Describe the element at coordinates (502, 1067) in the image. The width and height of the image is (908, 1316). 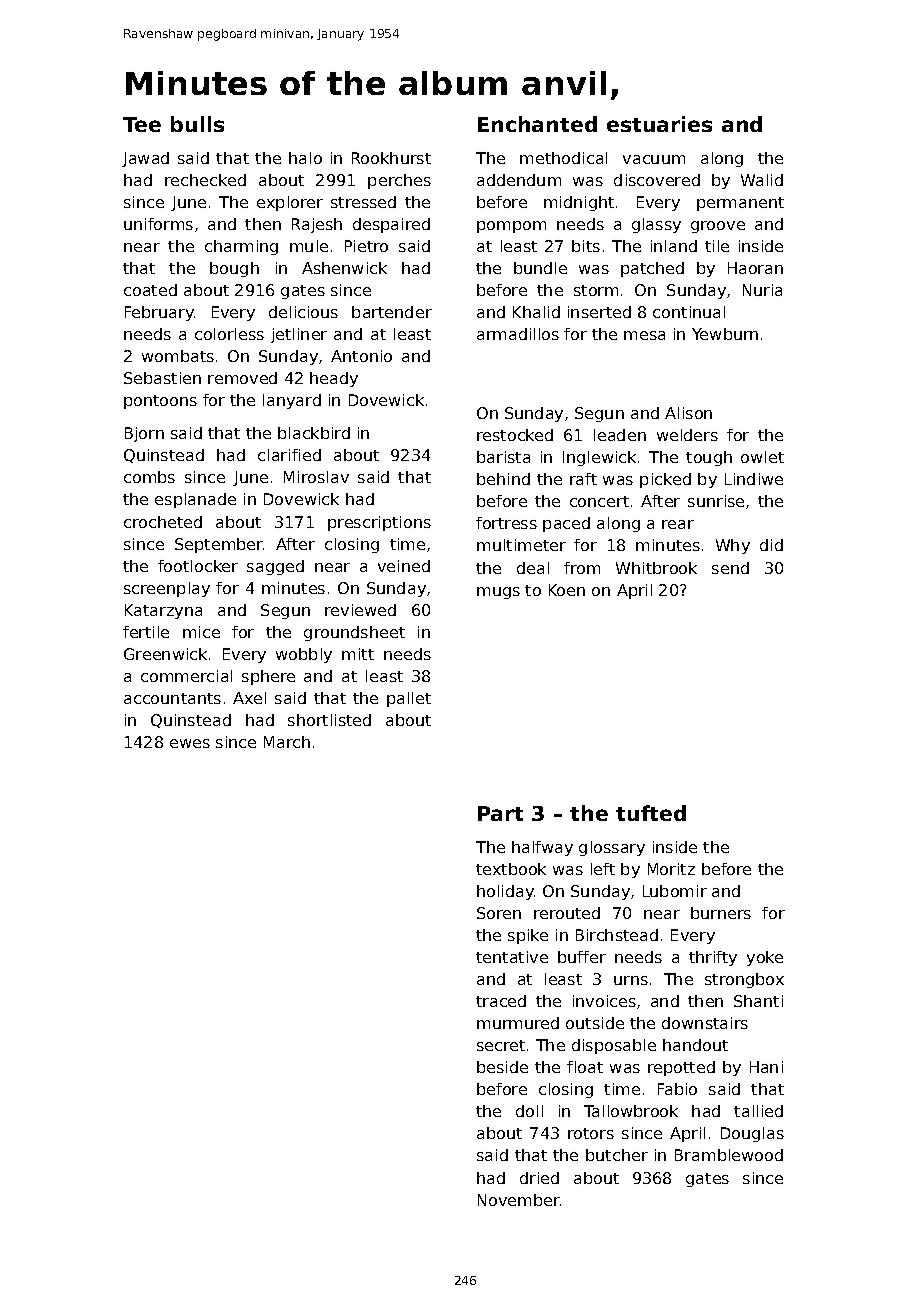
I see `beside` at that location.
